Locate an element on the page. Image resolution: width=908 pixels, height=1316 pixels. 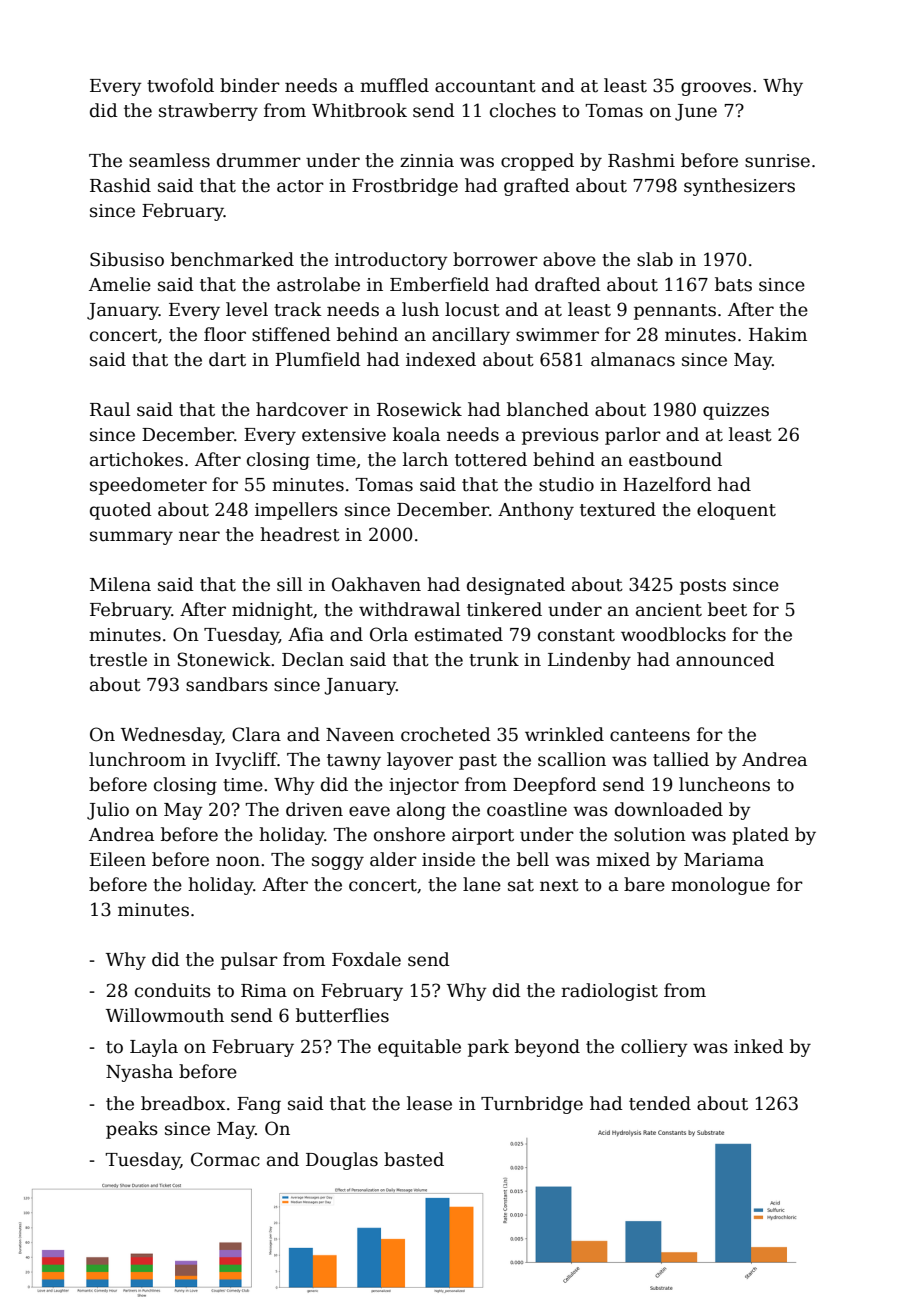
soggy is located at coordinates (338, 863).
